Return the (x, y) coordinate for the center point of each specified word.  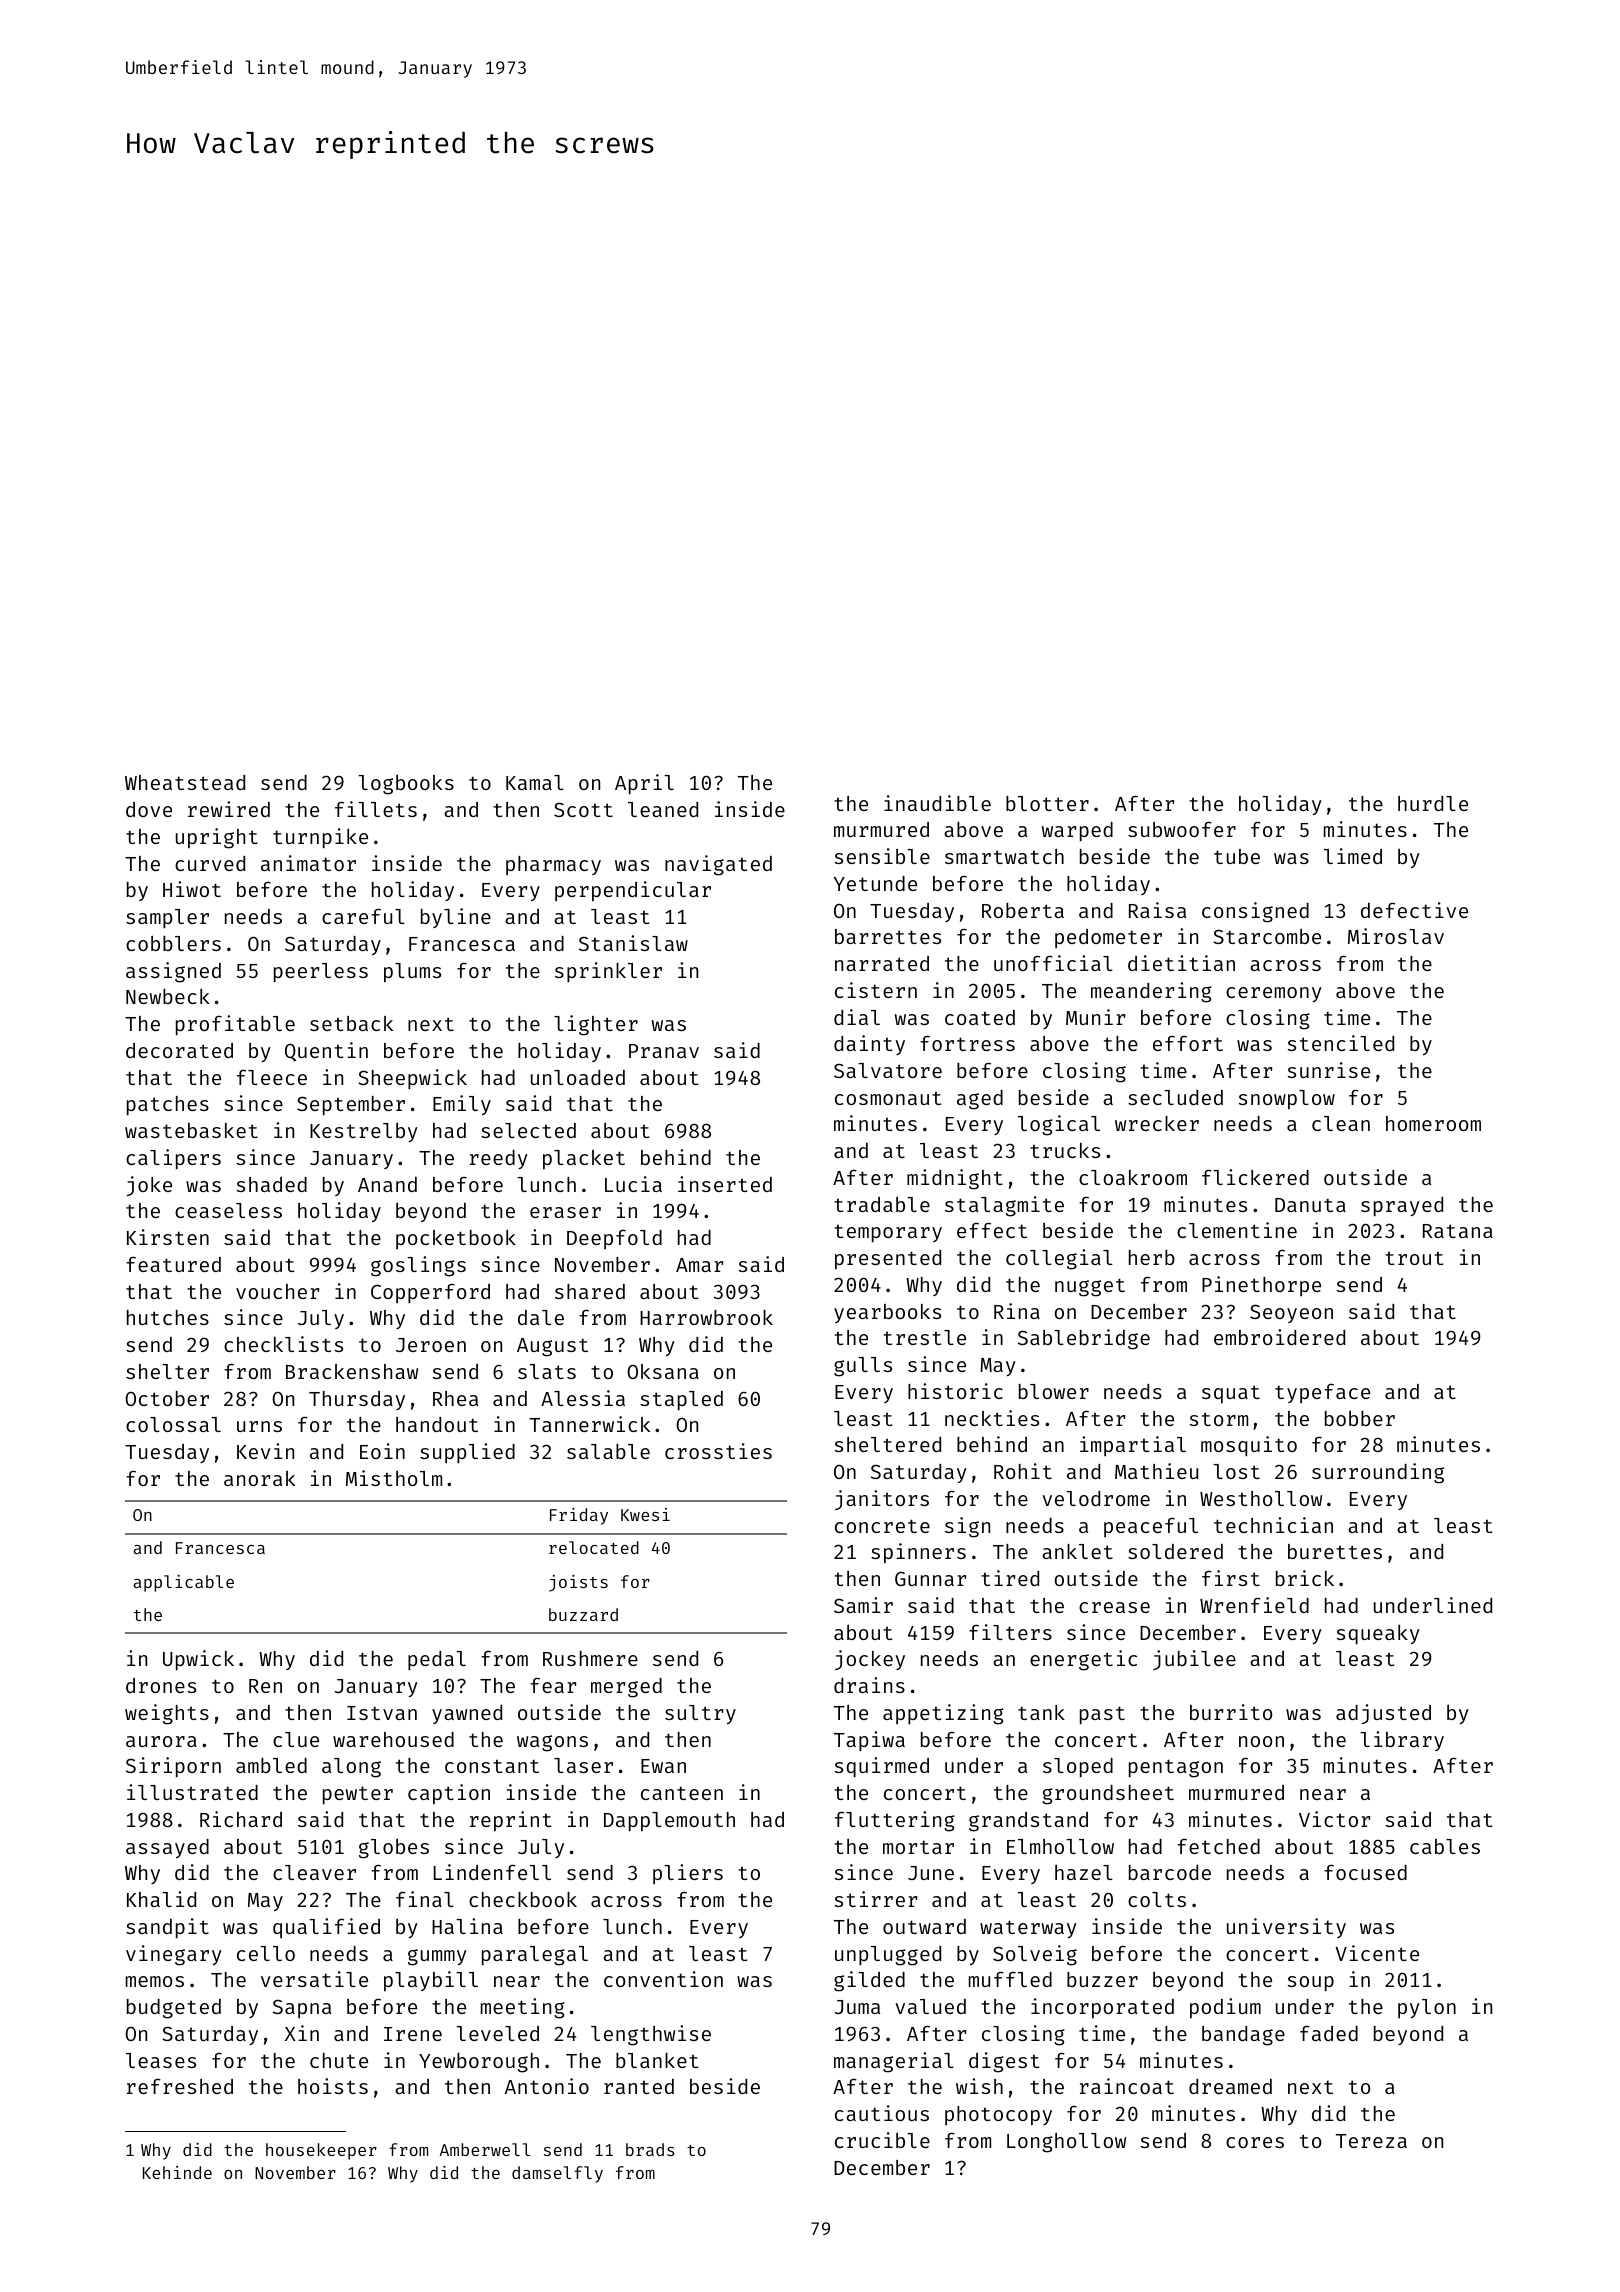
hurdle (1433, 803)
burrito (1231, 1712)
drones (161, 1685)
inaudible (937, 803)
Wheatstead (185, 782)
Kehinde (177, 2172)
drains (869, 1685)
